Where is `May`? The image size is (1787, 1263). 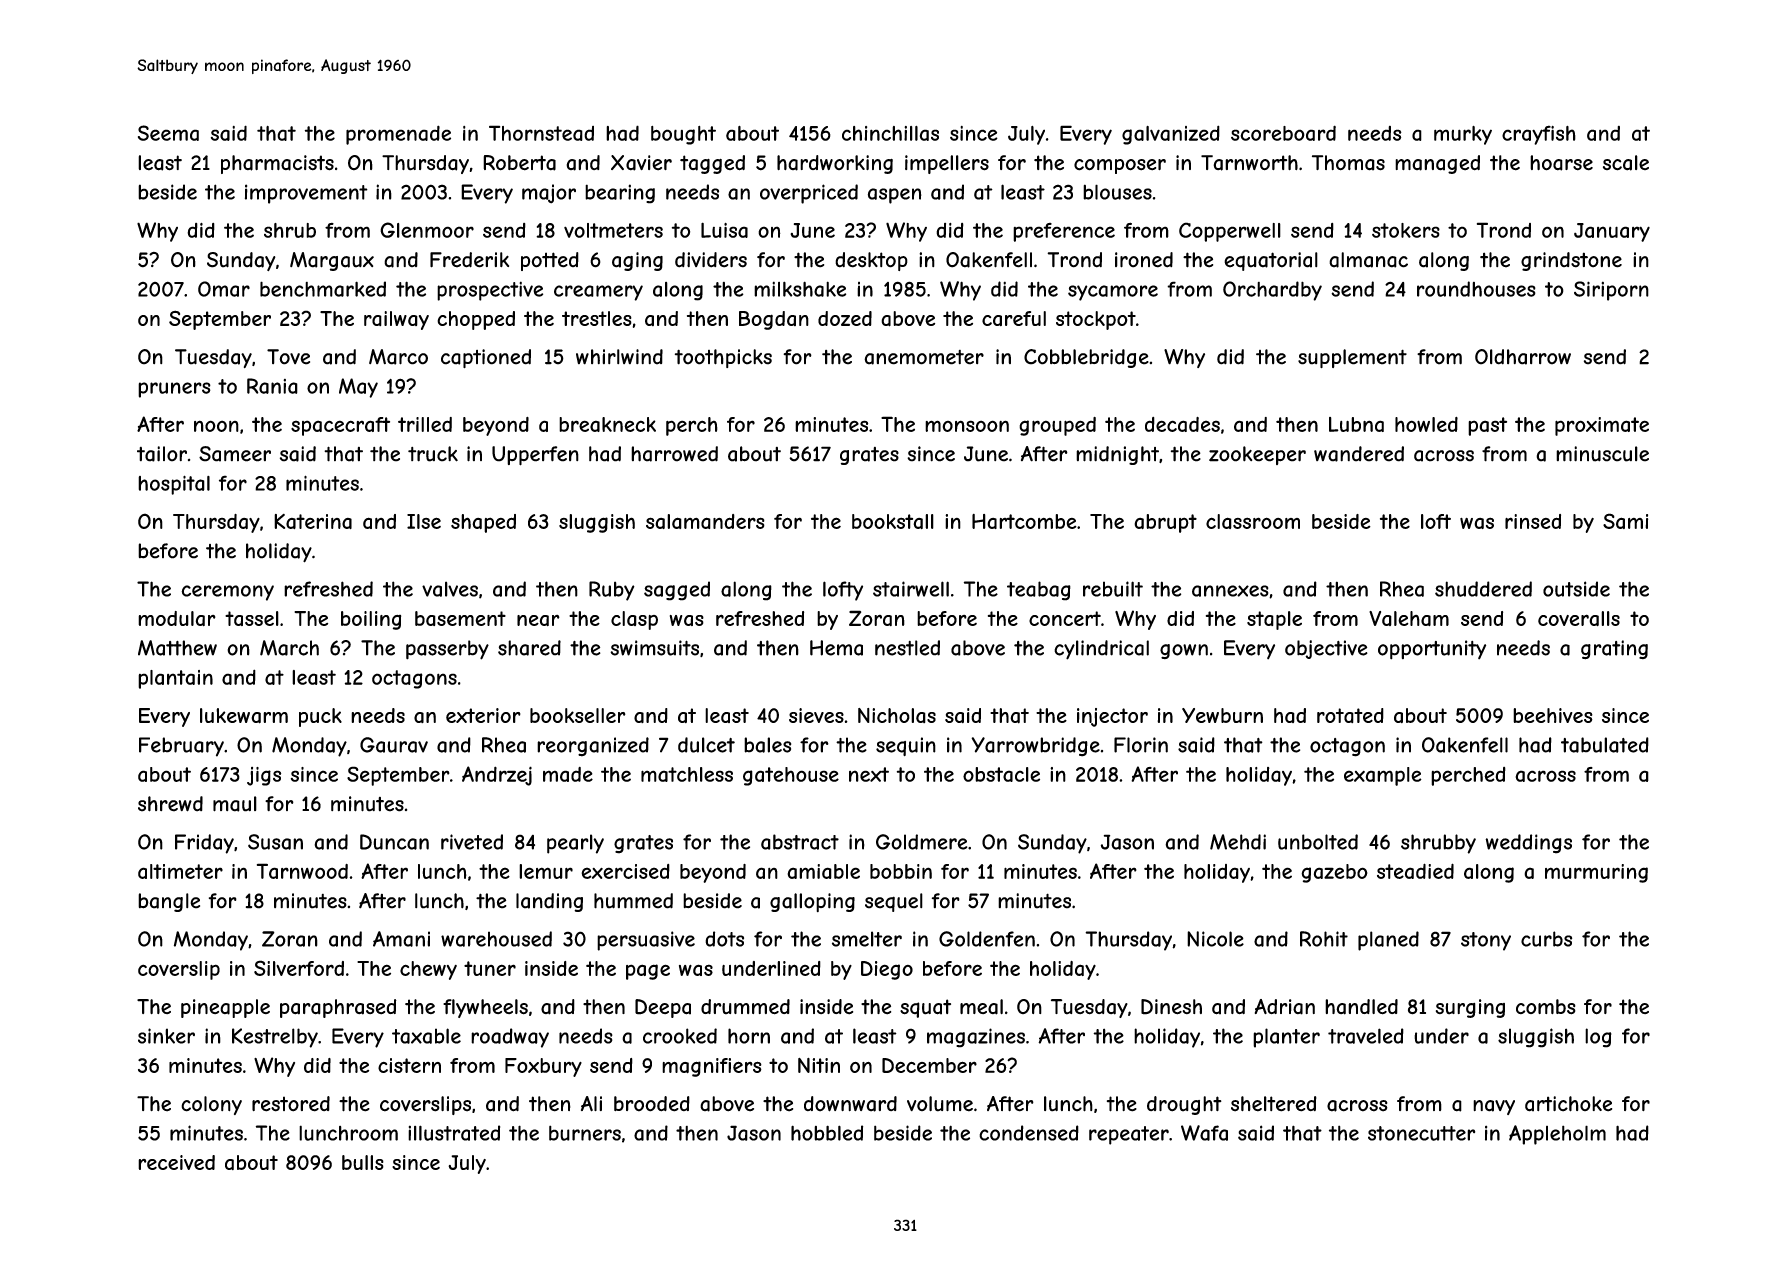 May is located at coordinates (358, 388).
